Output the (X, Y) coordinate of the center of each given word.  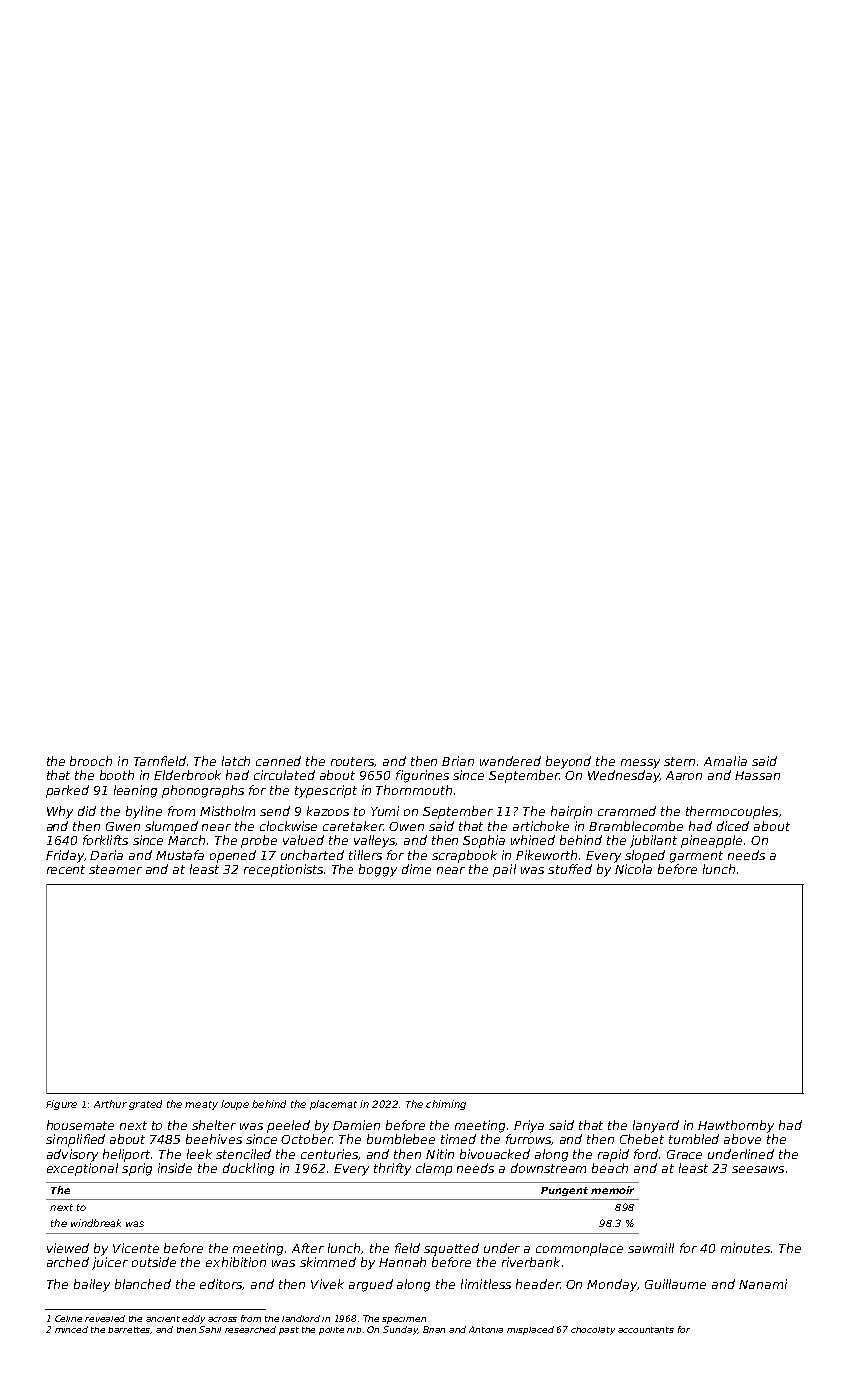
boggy (378, 870)
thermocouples (732, 812)
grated (145, 1105)
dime (416, 869)
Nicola (633, 869)
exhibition (236, 1262)
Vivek (327, 1284)
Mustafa (180, 855)
